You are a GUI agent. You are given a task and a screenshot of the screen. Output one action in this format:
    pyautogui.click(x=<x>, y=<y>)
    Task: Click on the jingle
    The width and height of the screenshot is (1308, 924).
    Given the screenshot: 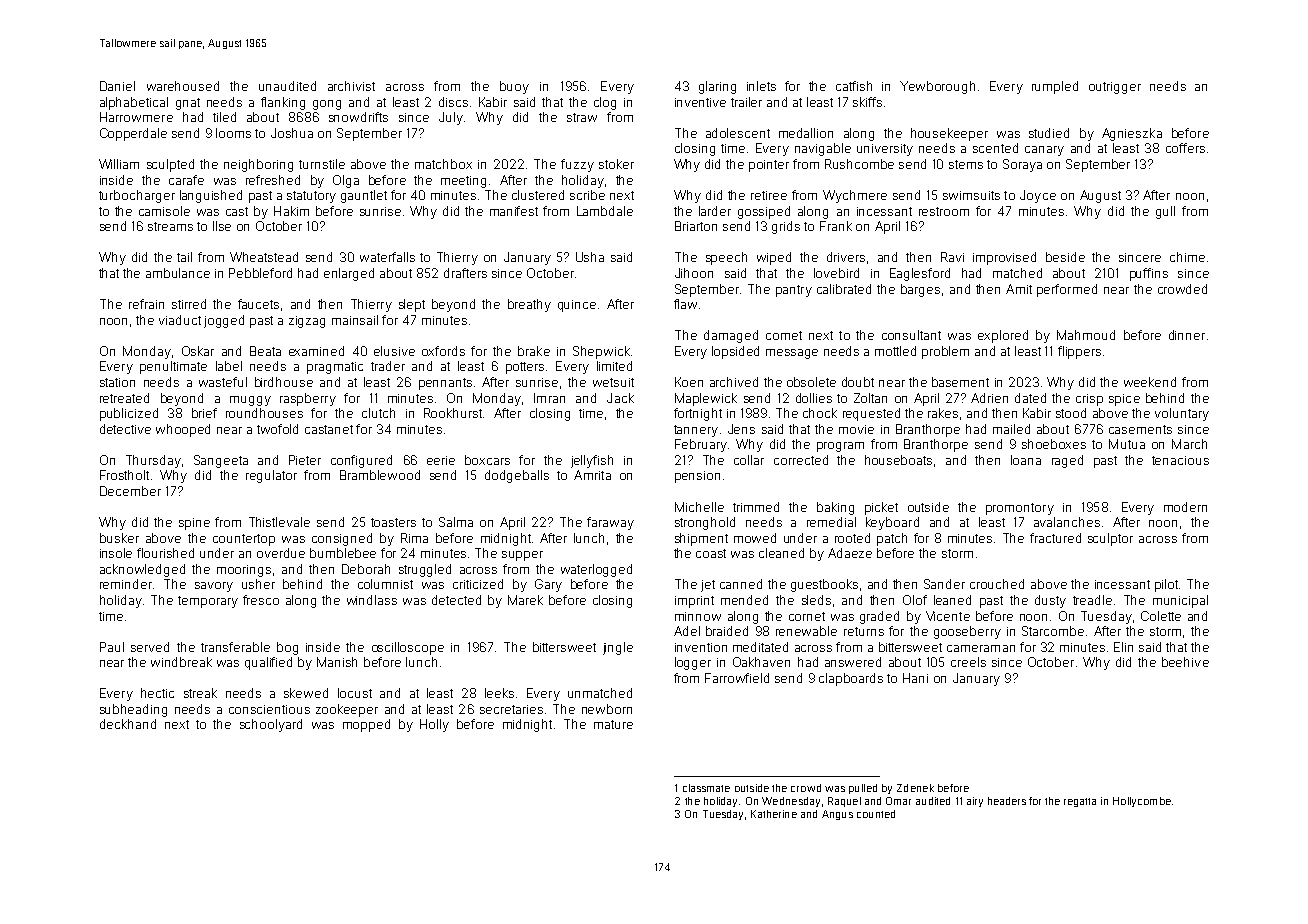 What is the action you would take?
    pyautogui.click(x=618, y=648)
